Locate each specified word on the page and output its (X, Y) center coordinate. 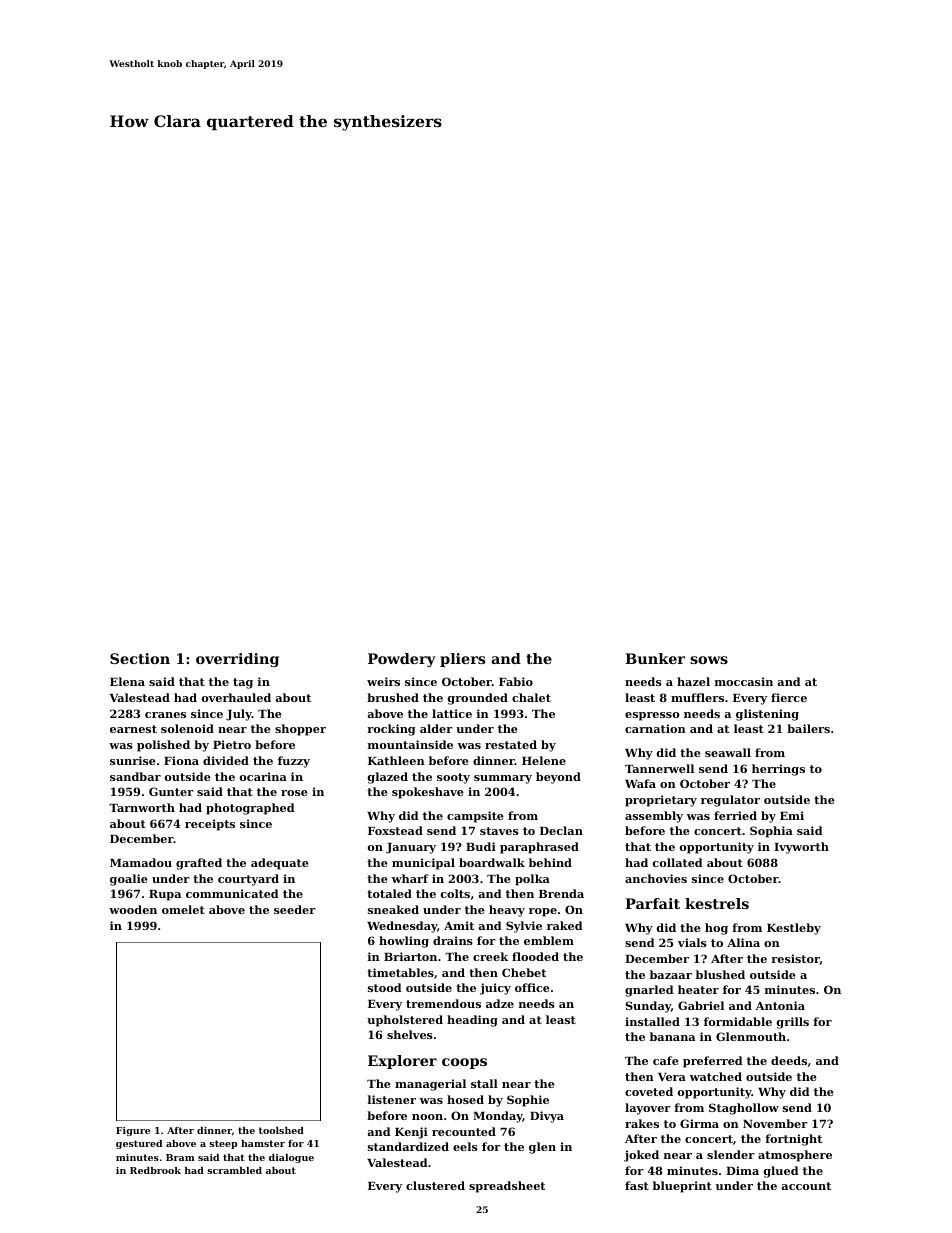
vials (692, 942)
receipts (210, 825)
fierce (789, 697)
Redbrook (155, 1170)
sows (709, 660)
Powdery (401, 660)
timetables (400, 972)
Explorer (402, 1062)
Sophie (528, 1101)
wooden (133, 909)
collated (678, 862)
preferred (713, 1062)
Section (140, 658)
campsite (475, 817)
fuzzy (294, 762)
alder (436, 728)
